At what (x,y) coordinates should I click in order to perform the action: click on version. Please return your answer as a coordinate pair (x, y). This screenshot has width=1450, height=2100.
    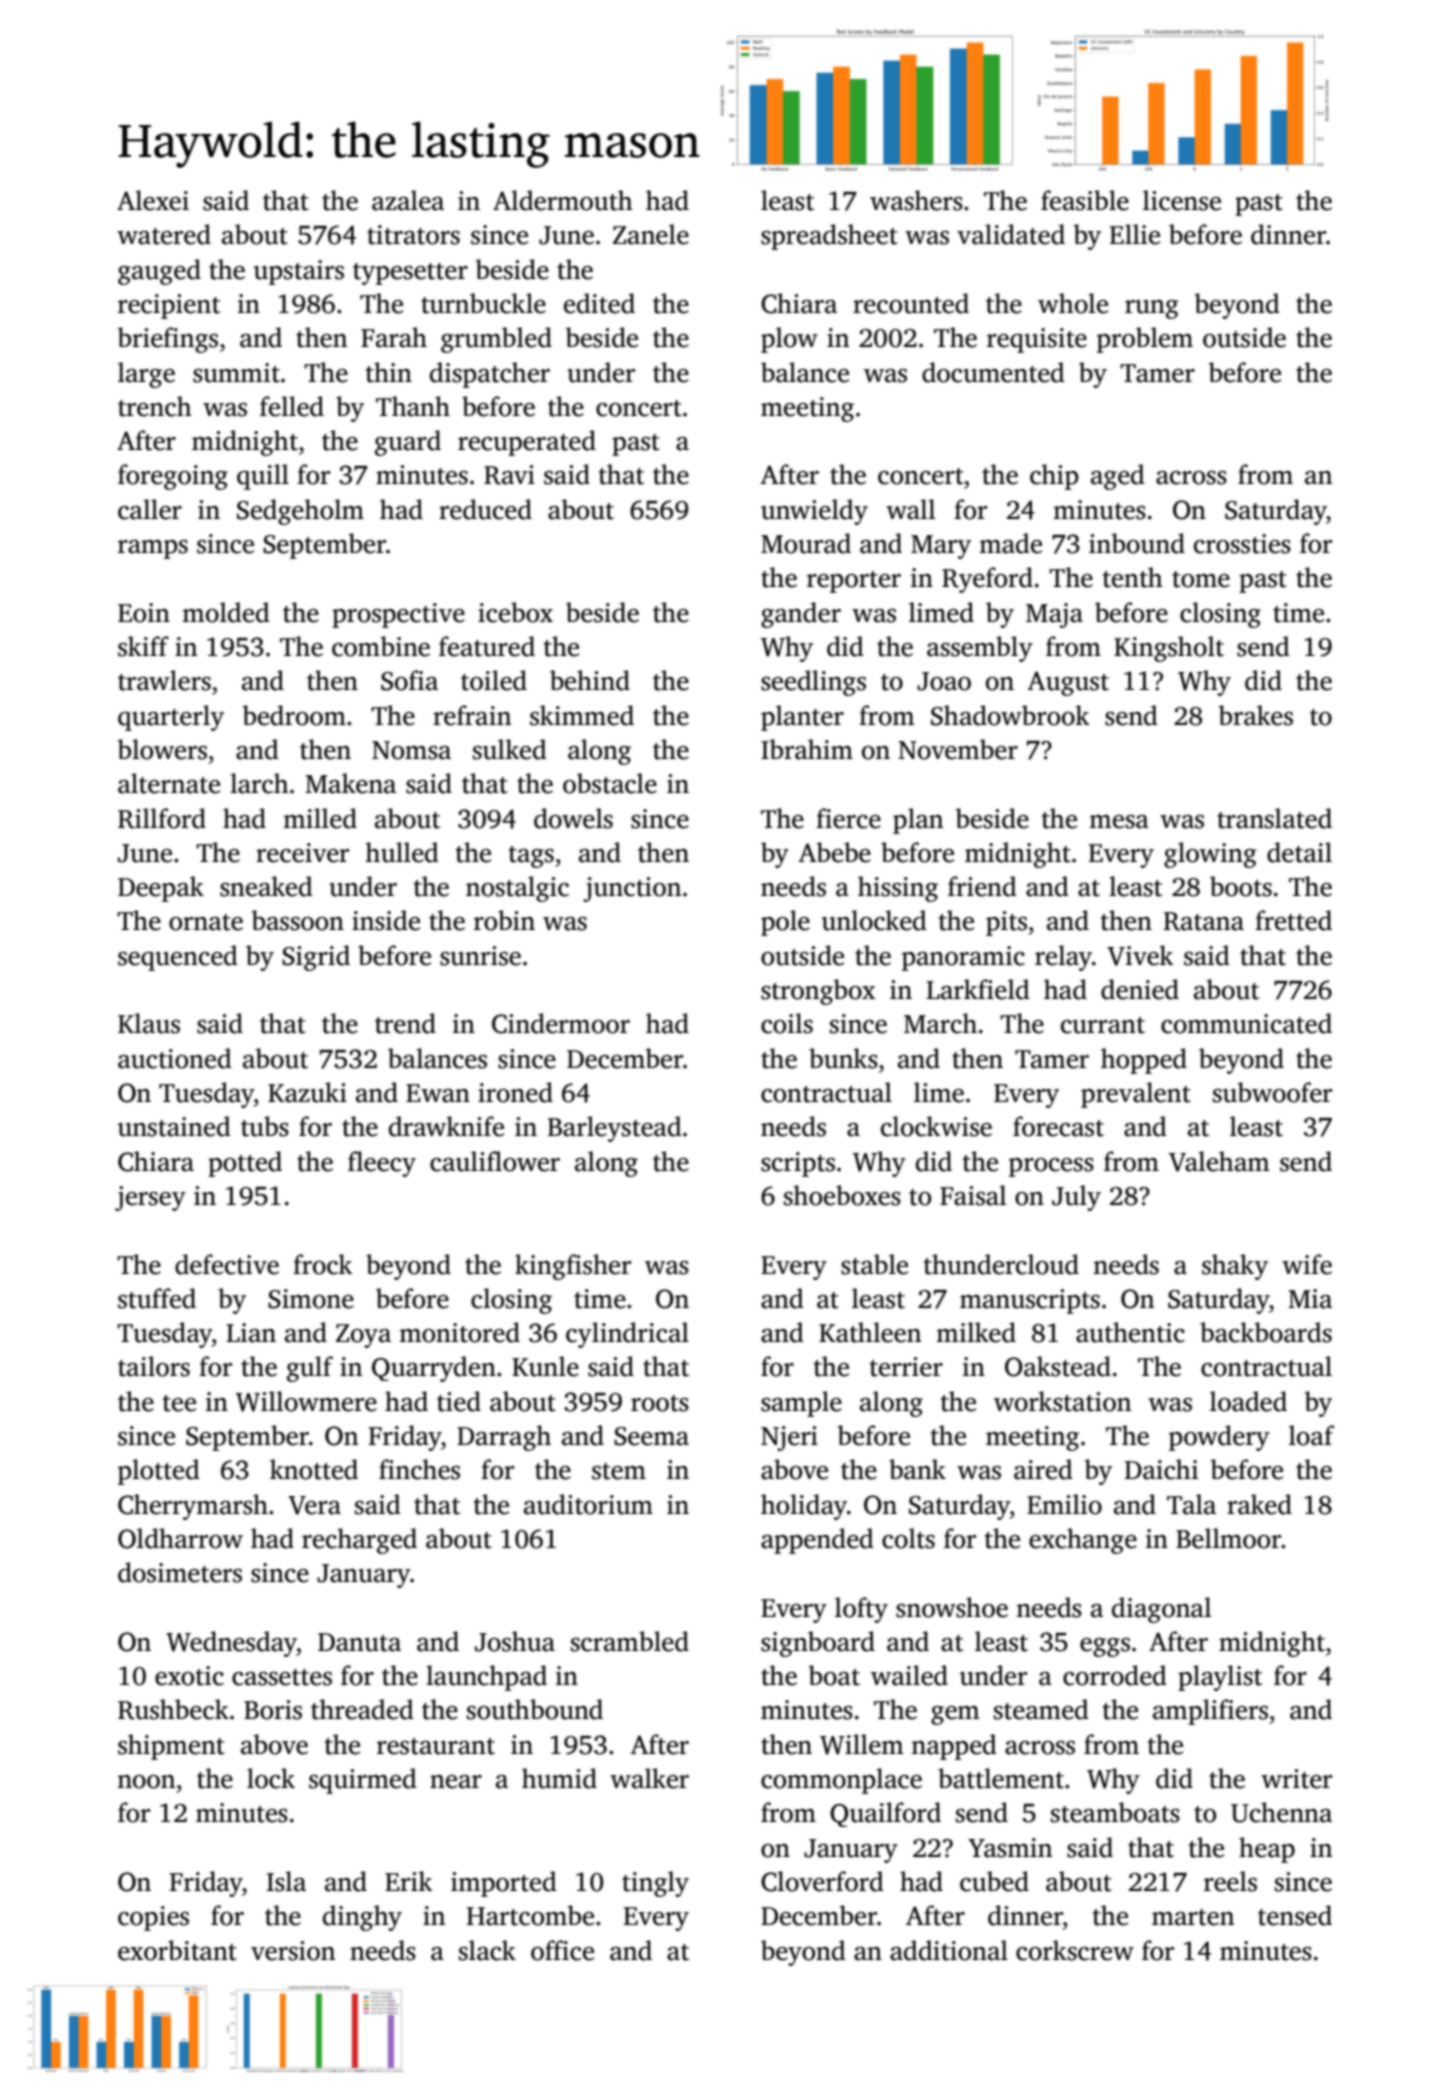
    Looking at the image, I should click on (293, 1951).
